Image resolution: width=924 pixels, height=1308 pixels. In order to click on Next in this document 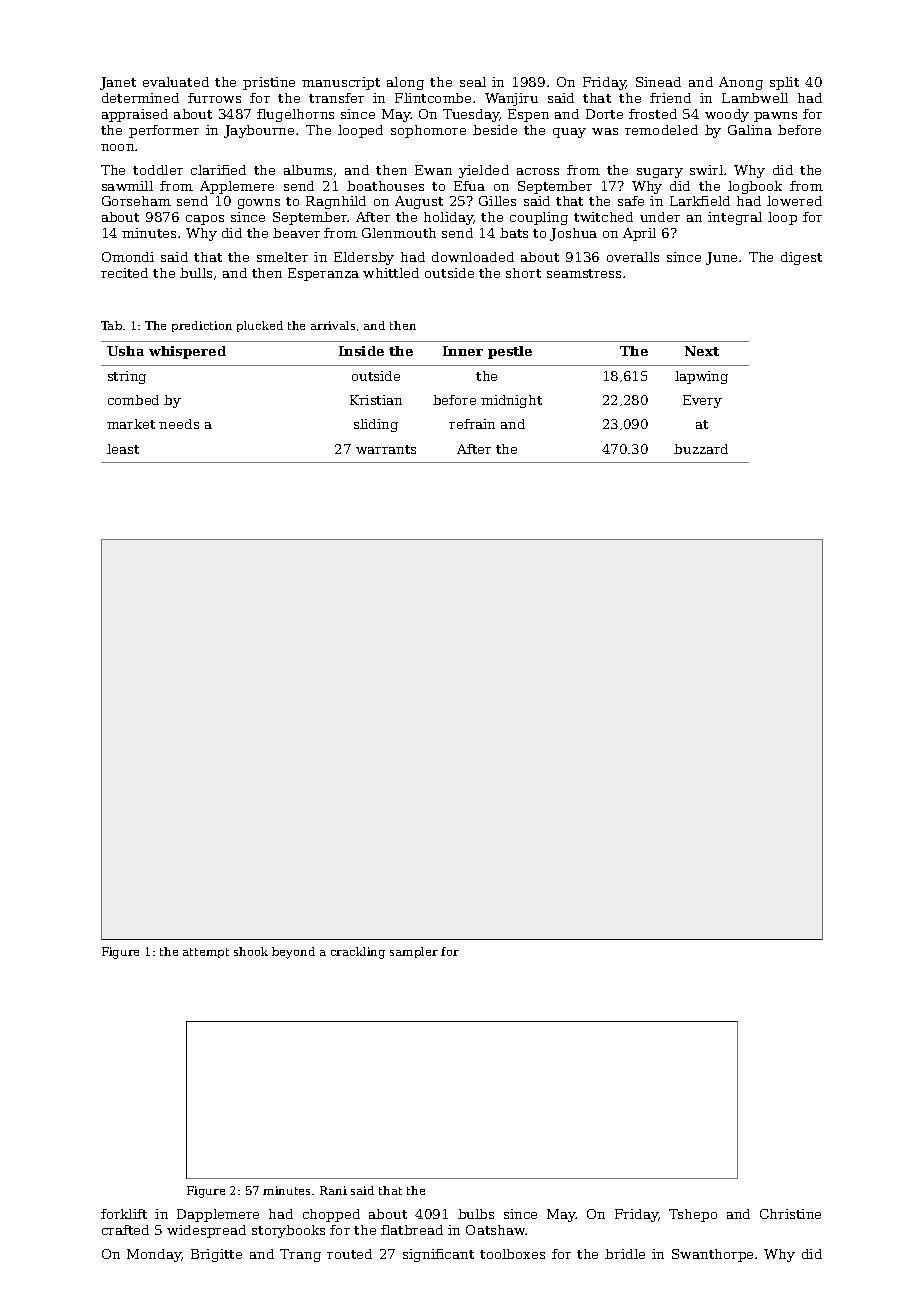, I will do `click(702, 351)`.
